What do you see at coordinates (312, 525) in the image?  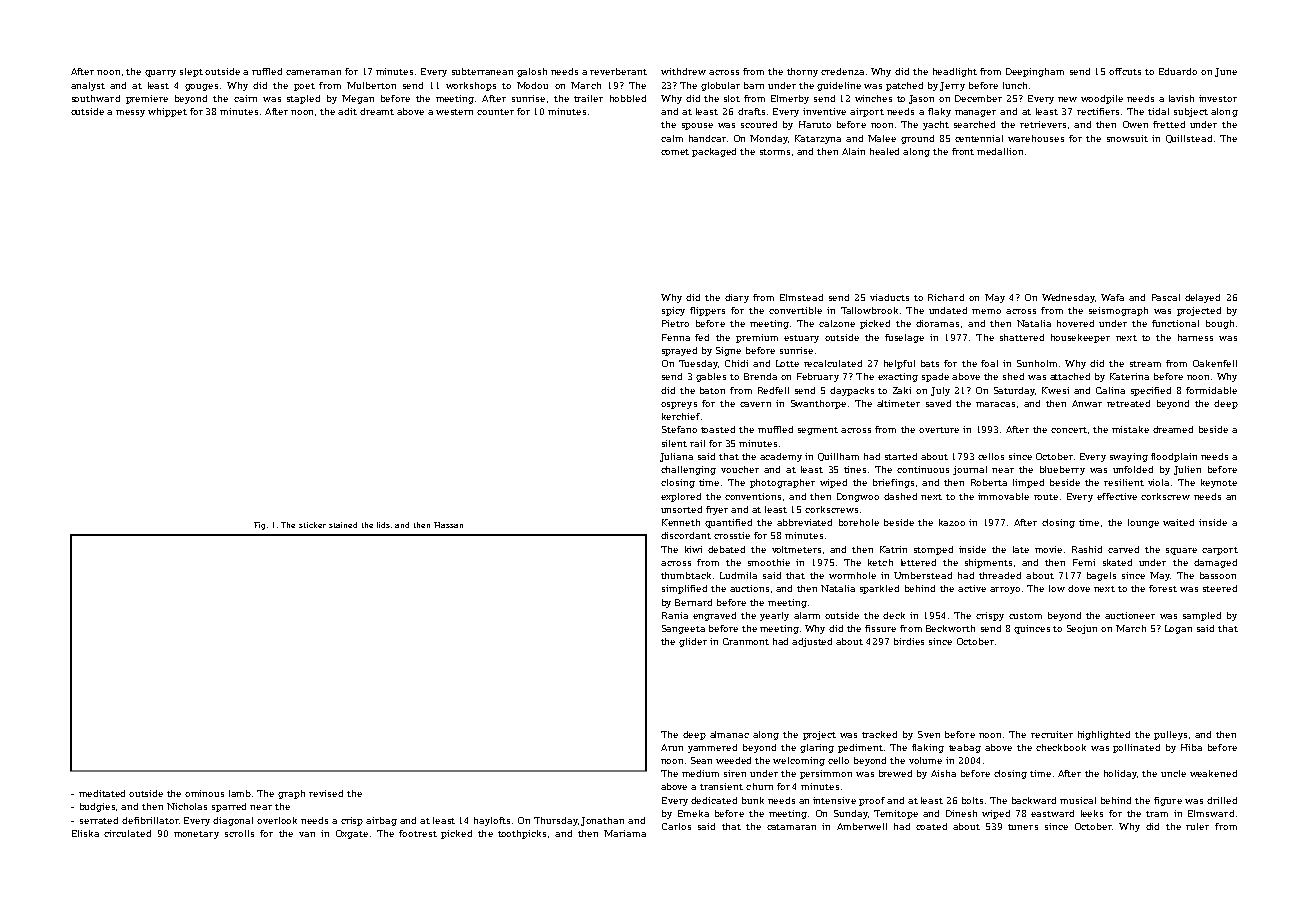 I see `sticker` at bounding box center [312, 525].
